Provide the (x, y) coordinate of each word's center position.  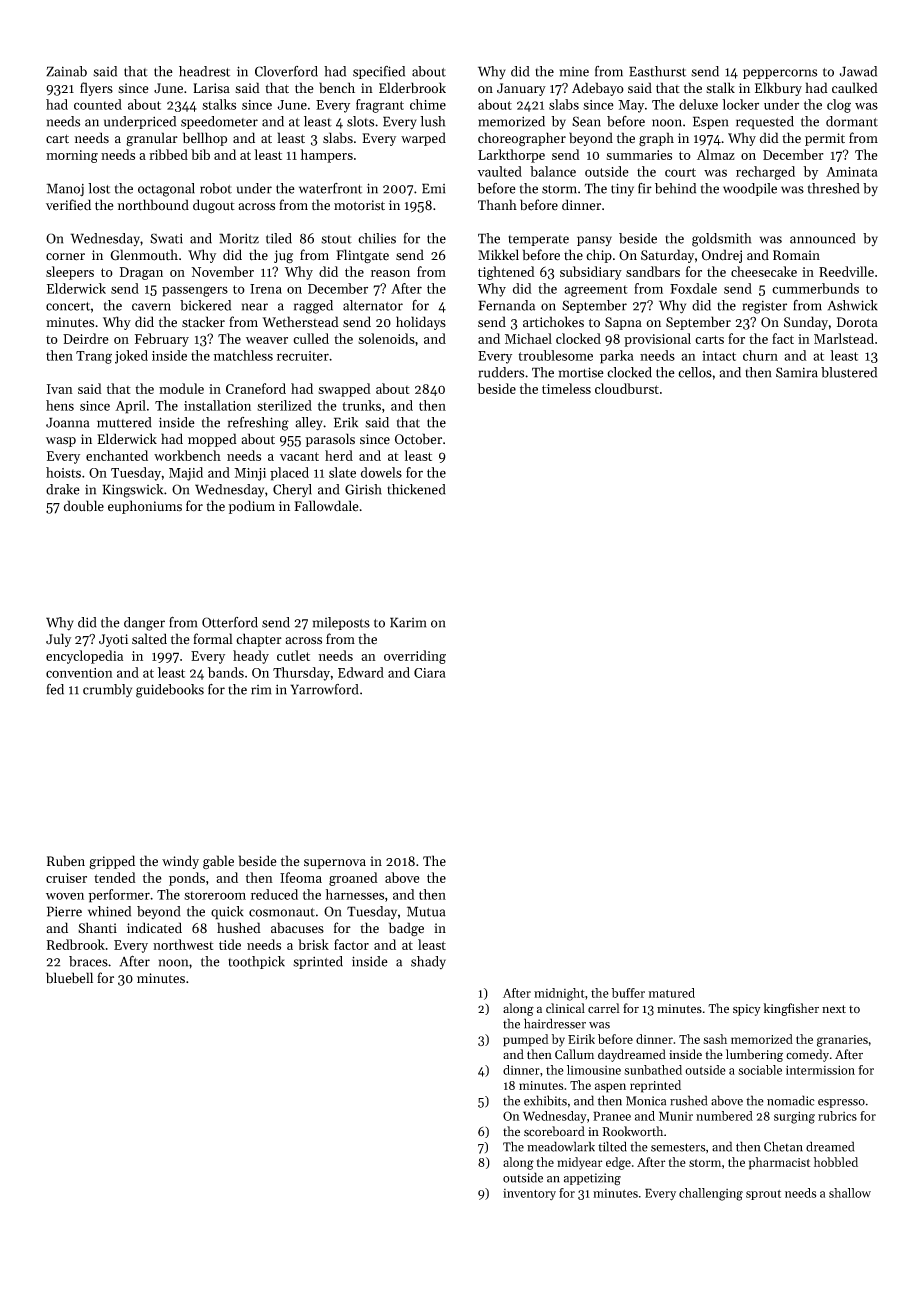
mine (574, 72)
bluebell (69, 978)
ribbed (168, 154)
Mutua (426, 911)
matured (671, 993)
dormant (852, 121)
